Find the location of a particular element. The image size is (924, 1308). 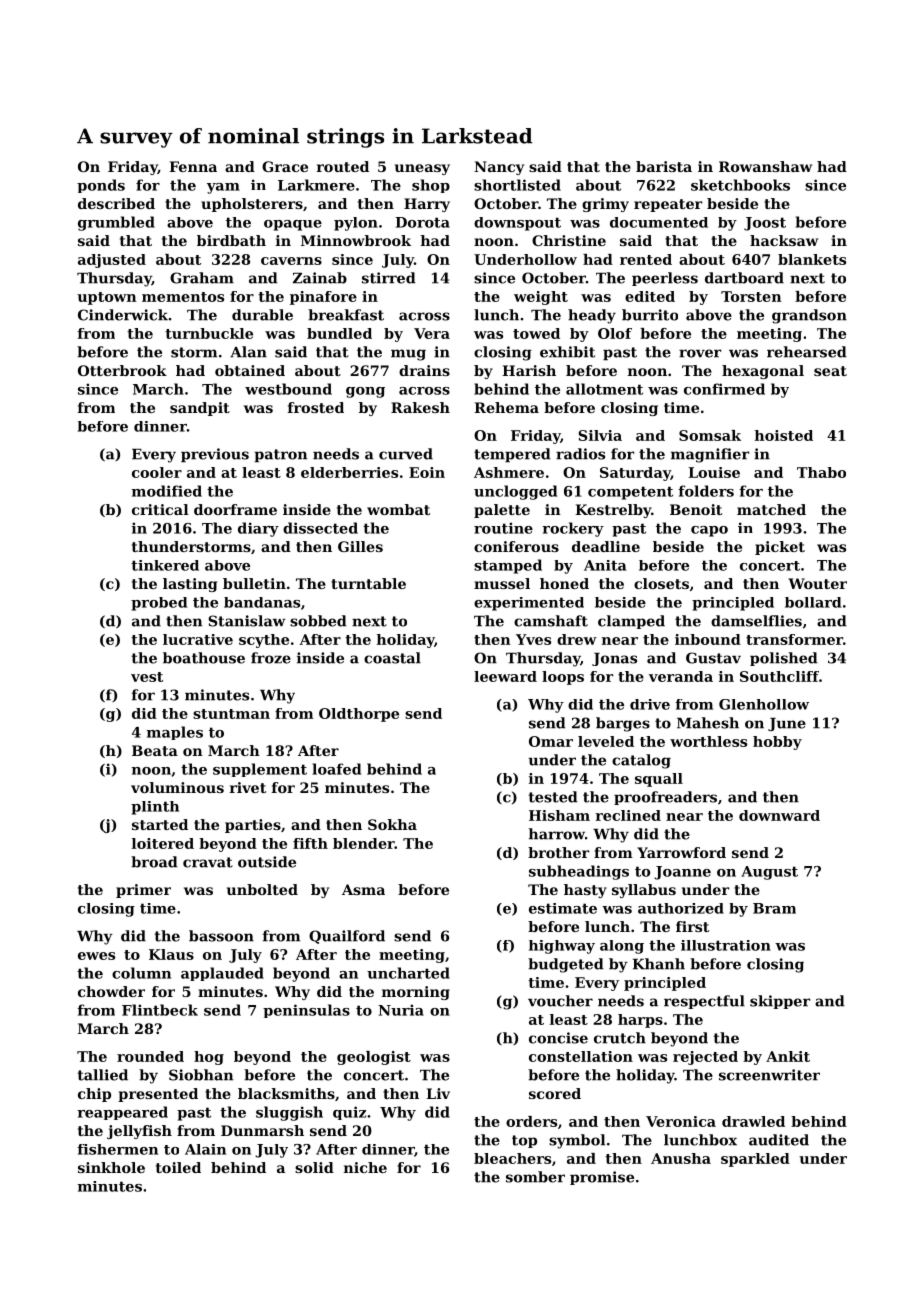

barista is located at coordinates (664, 166).
